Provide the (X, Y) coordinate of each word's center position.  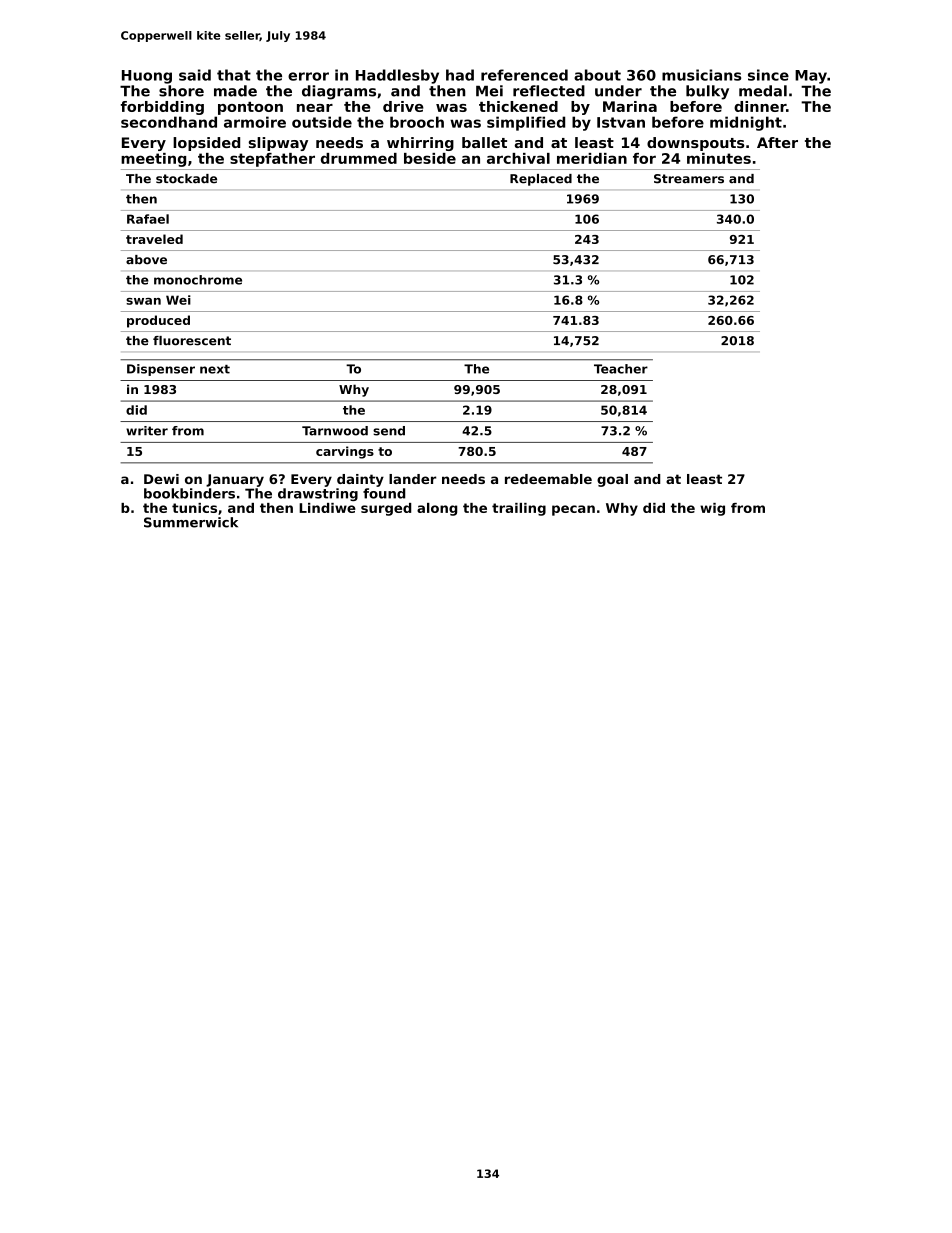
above (146, 260)
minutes (719, 158)
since (768, 75)
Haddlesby (397, 76)
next (215, 369)
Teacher (621, 369)
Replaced (541, 180)
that (234, 75)
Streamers (689, 179)
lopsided (206, 144)
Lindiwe (327, 508)
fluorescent (192, 341)
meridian (592, 158)
